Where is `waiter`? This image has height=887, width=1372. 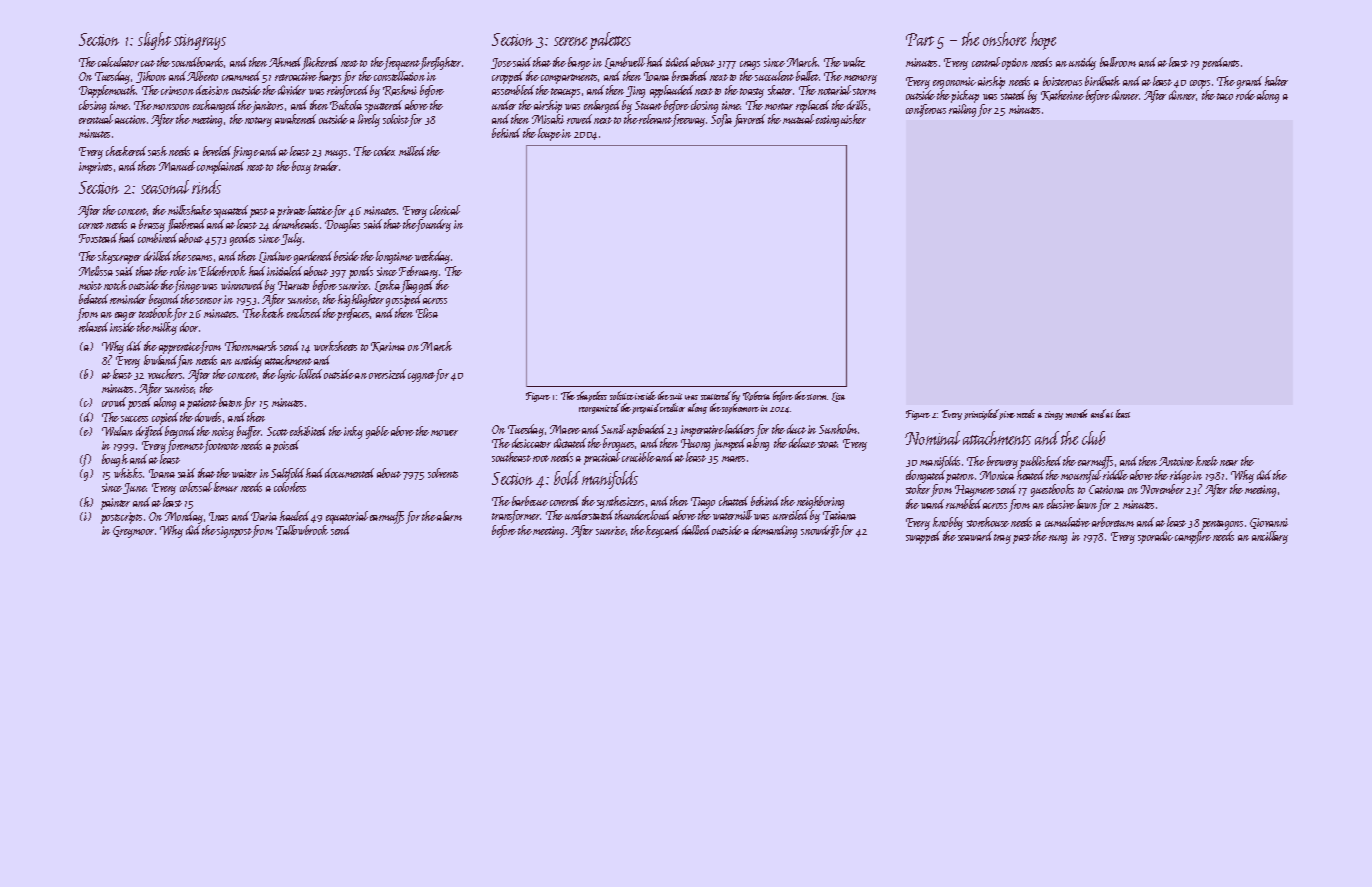 waiter is located at coordinates (244, 473).
